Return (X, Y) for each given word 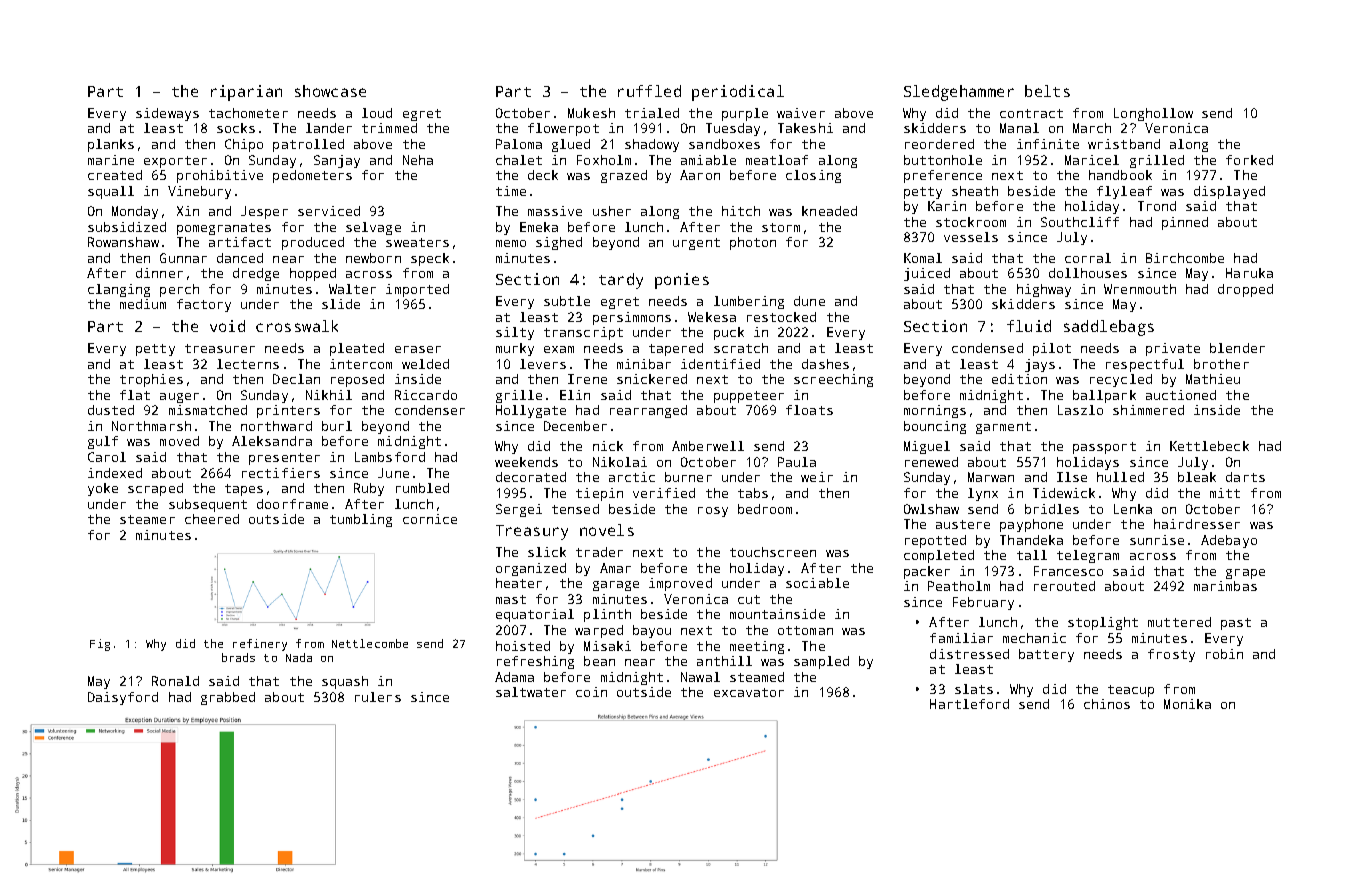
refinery (260, 645)
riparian (246, 93)
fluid (1029, 326)
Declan (296, 379)
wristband (1124, 144)
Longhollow (1153, 114)
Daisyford (123, 698)
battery (1046, 655)
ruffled (649, 91)
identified (720, 364)
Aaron (700, 175)
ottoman (805, 630)
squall (111, 192)
